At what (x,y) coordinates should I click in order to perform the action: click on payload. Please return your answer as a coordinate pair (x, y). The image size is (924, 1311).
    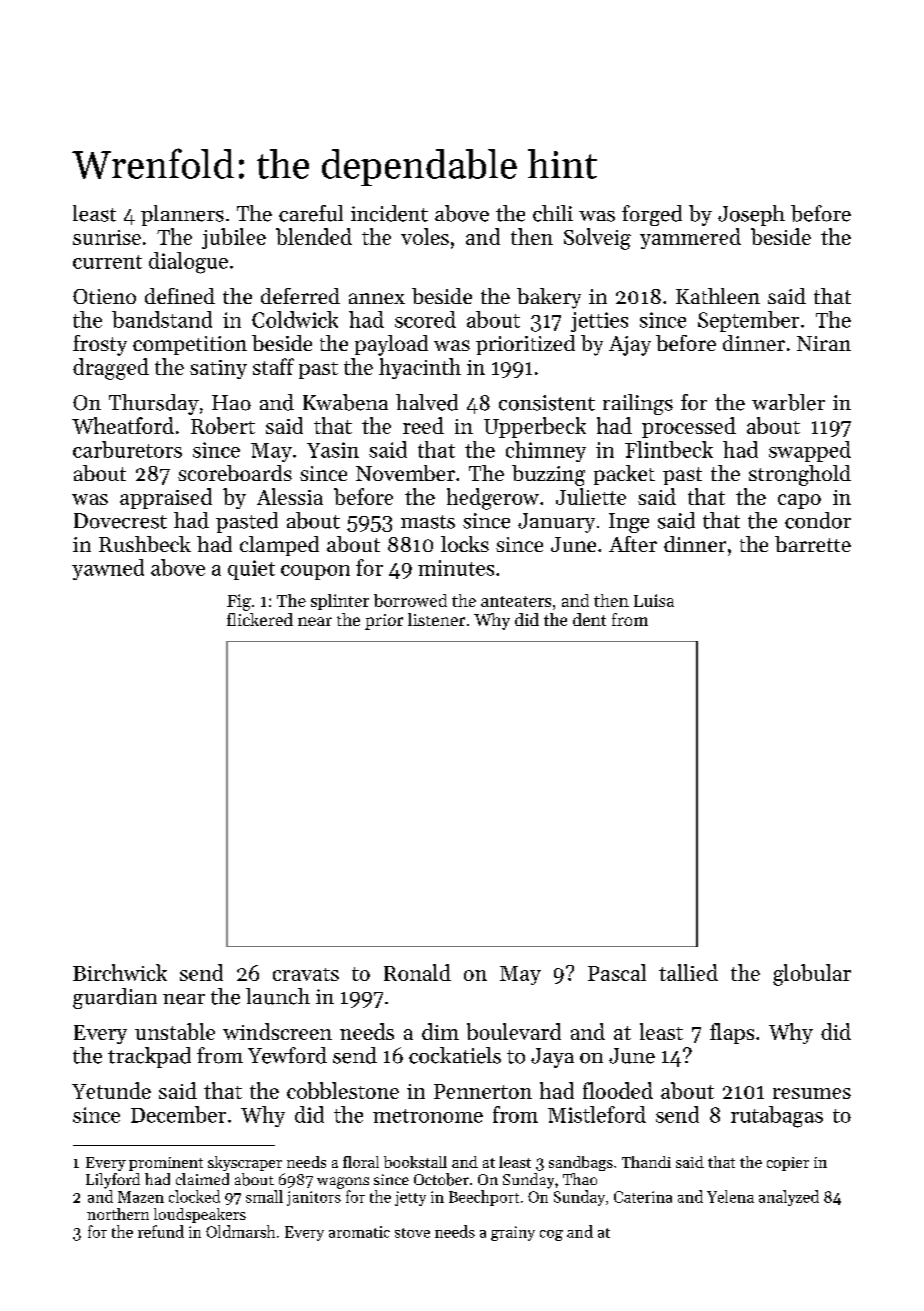
    Looking at the image, I should click on (391, 345).
